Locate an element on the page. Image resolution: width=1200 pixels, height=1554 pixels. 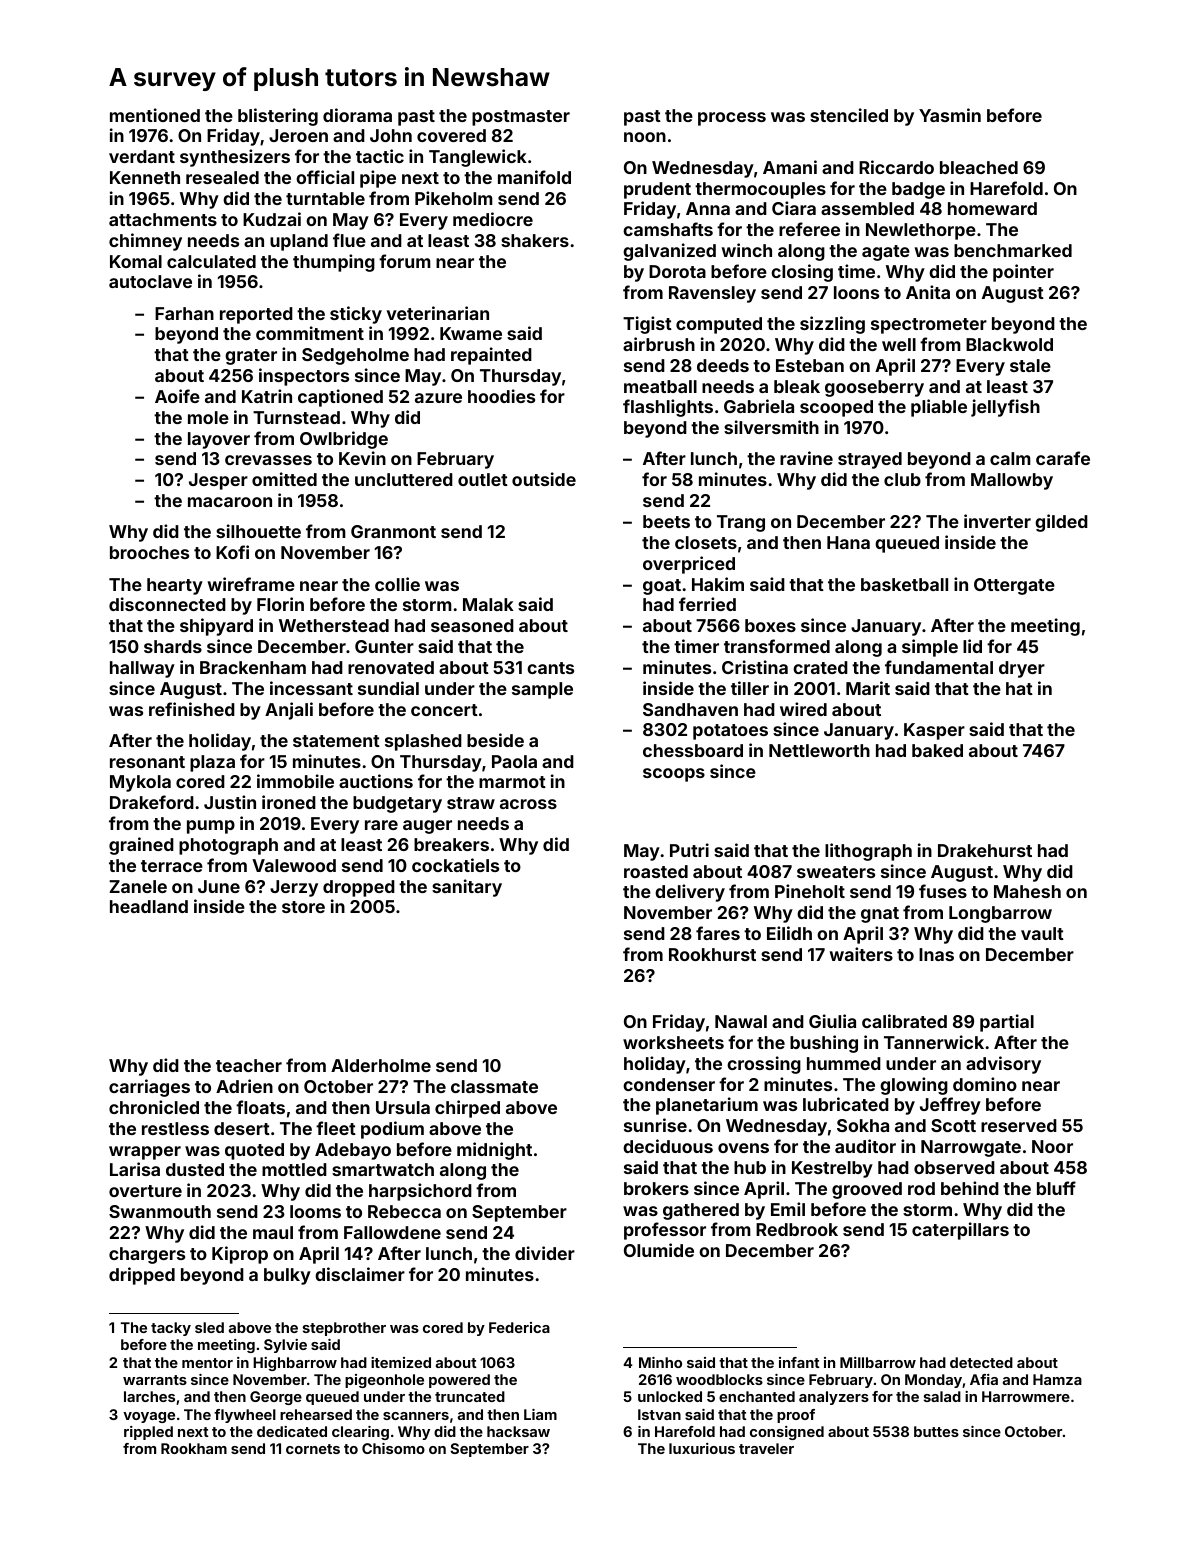
Pineholt is located at coordinates (810, 891).
